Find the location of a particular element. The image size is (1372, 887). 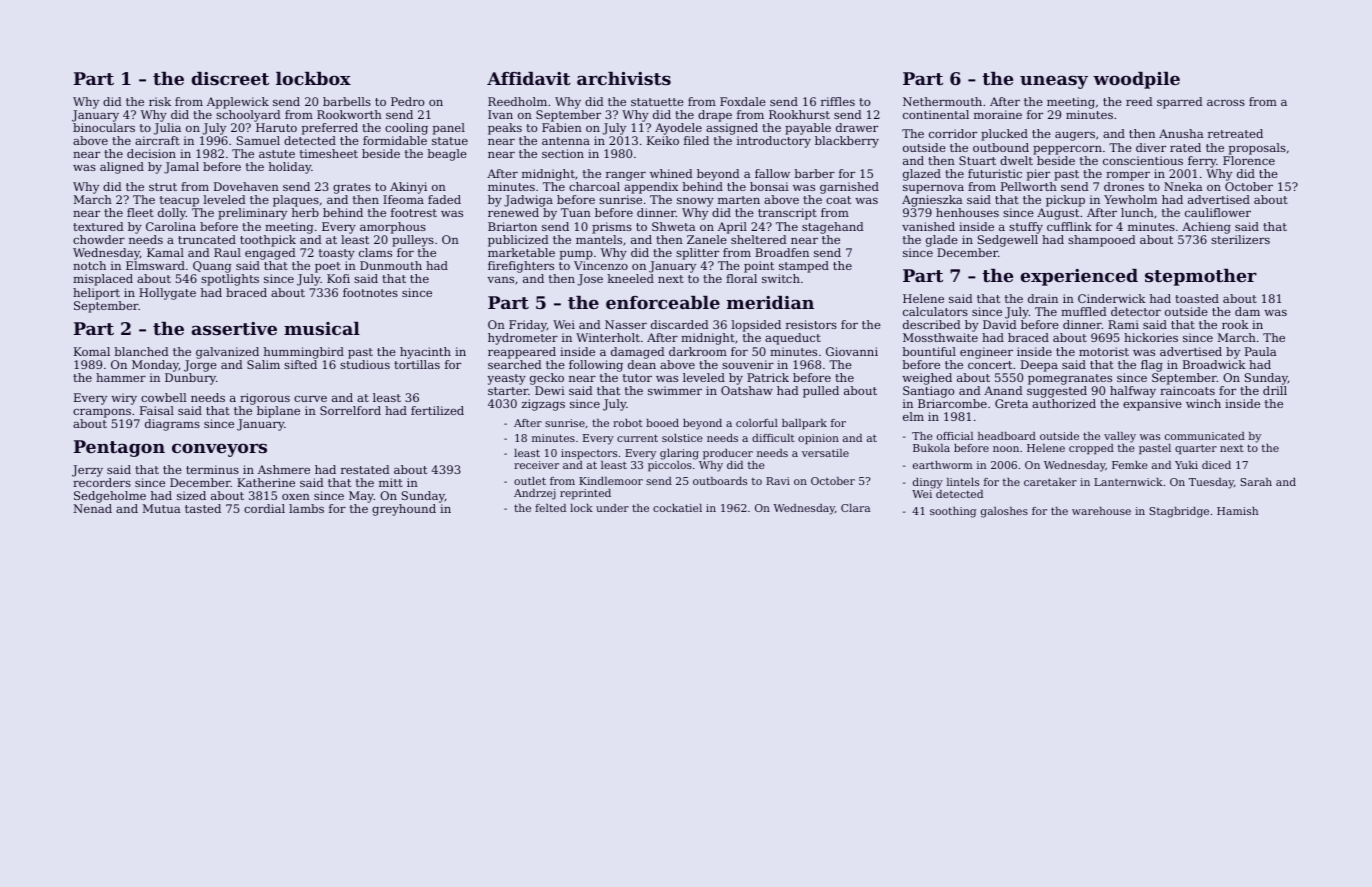

section is located at coordinates (563, 153).
